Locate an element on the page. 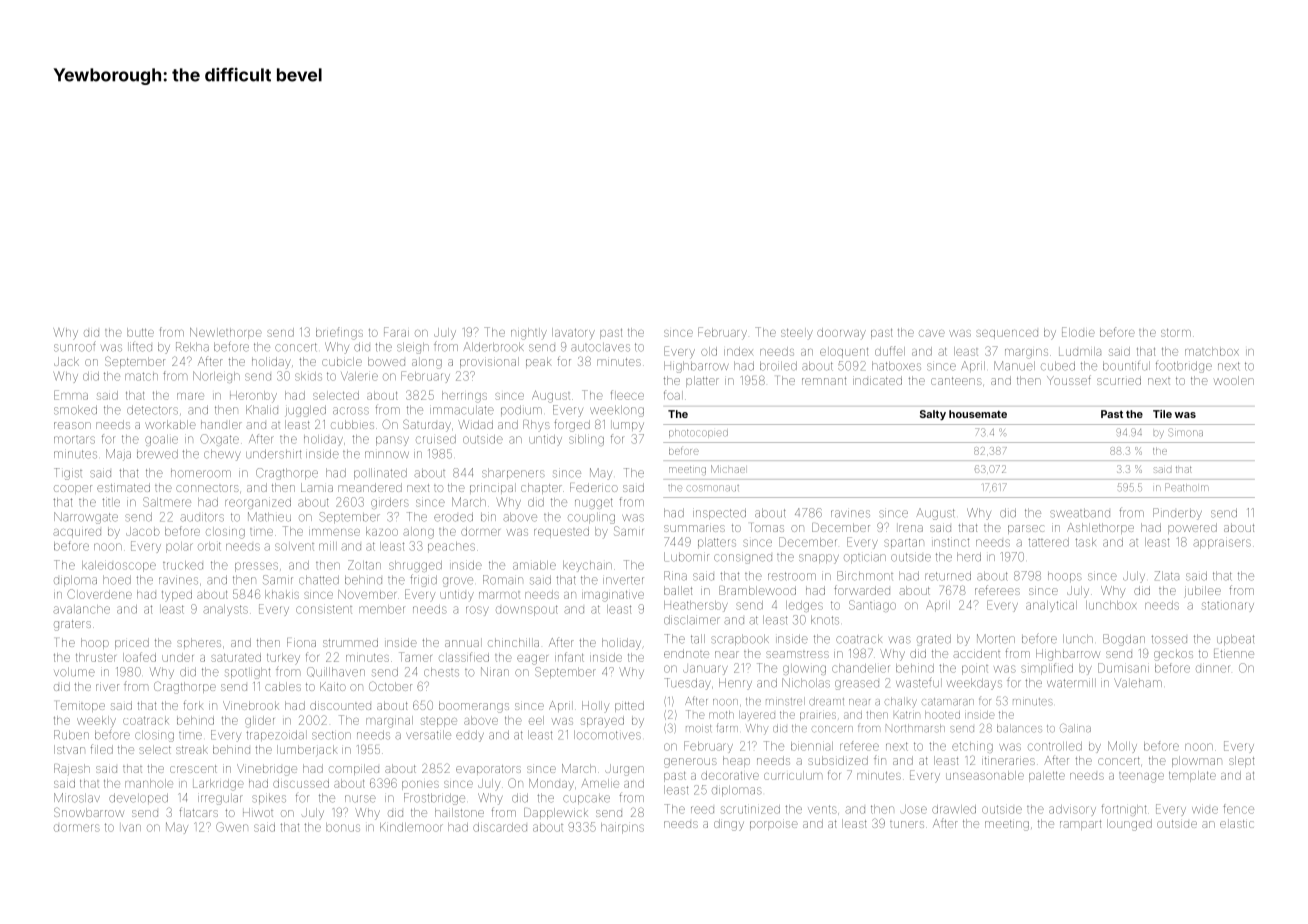 This image has width=1308, height=924. appraisers is located at coordinates (1222, 543).
